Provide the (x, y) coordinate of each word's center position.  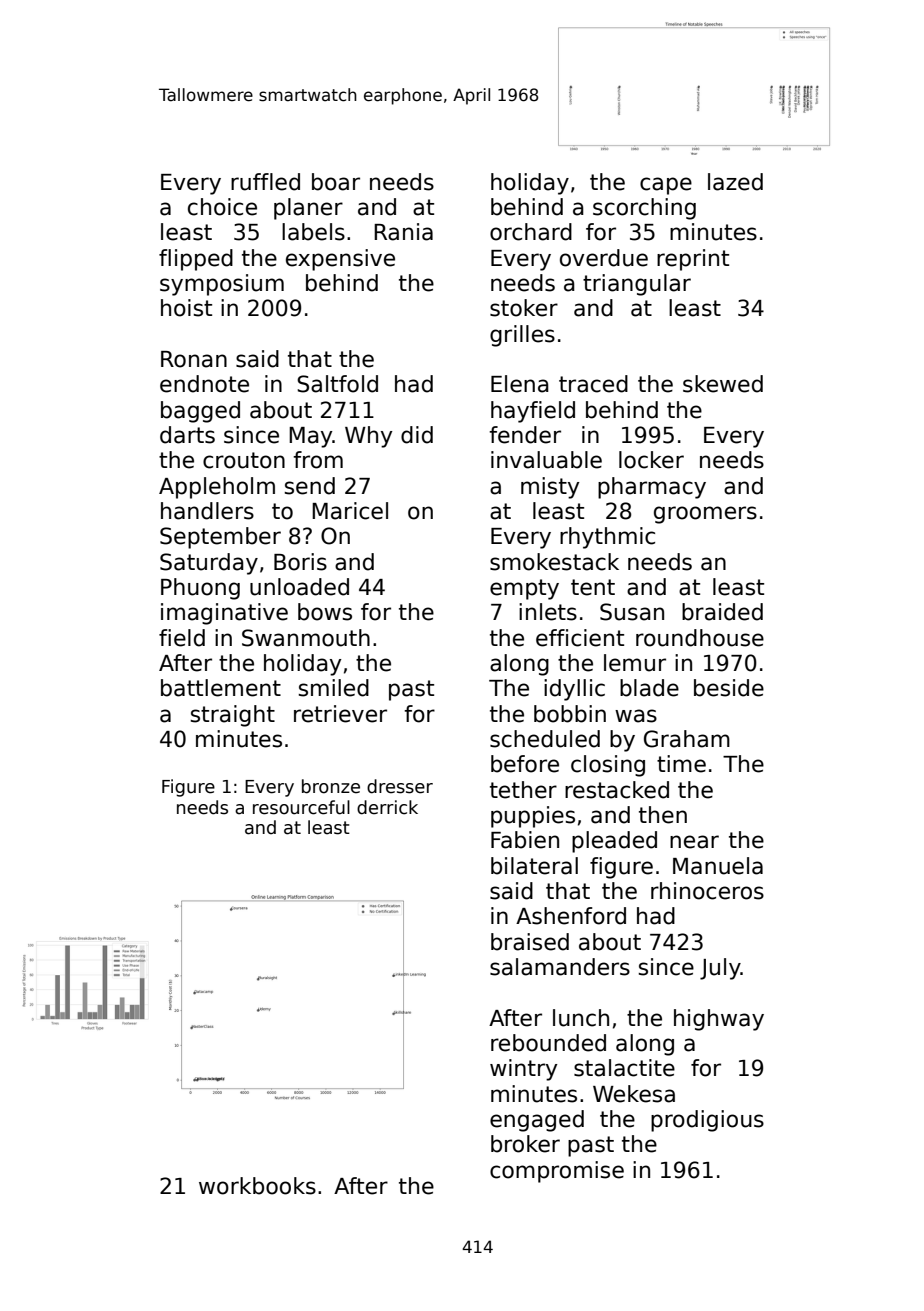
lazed (735, 182)
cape (666, 186)
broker (525, 1144)
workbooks (257, 1186)
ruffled (265, 182)
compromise (557, 1172)
